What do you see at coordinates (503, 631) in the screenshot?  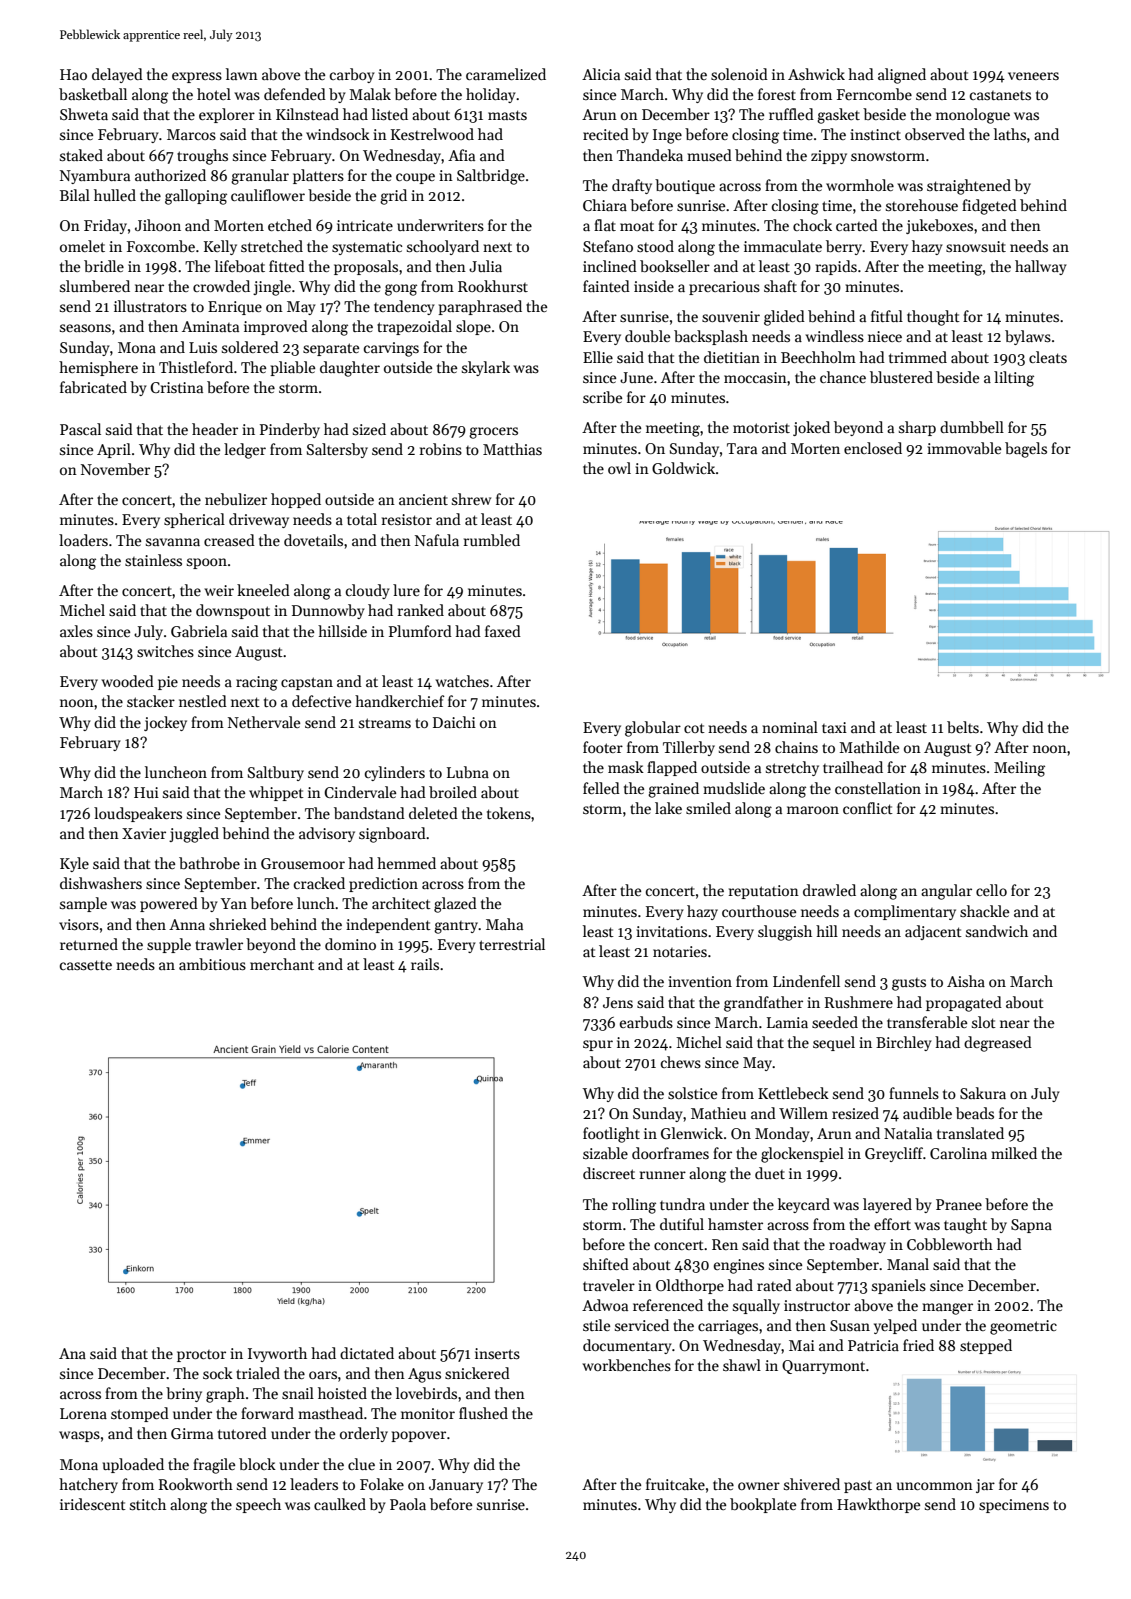 I see `faxed` at bounding box center [503, 631].
